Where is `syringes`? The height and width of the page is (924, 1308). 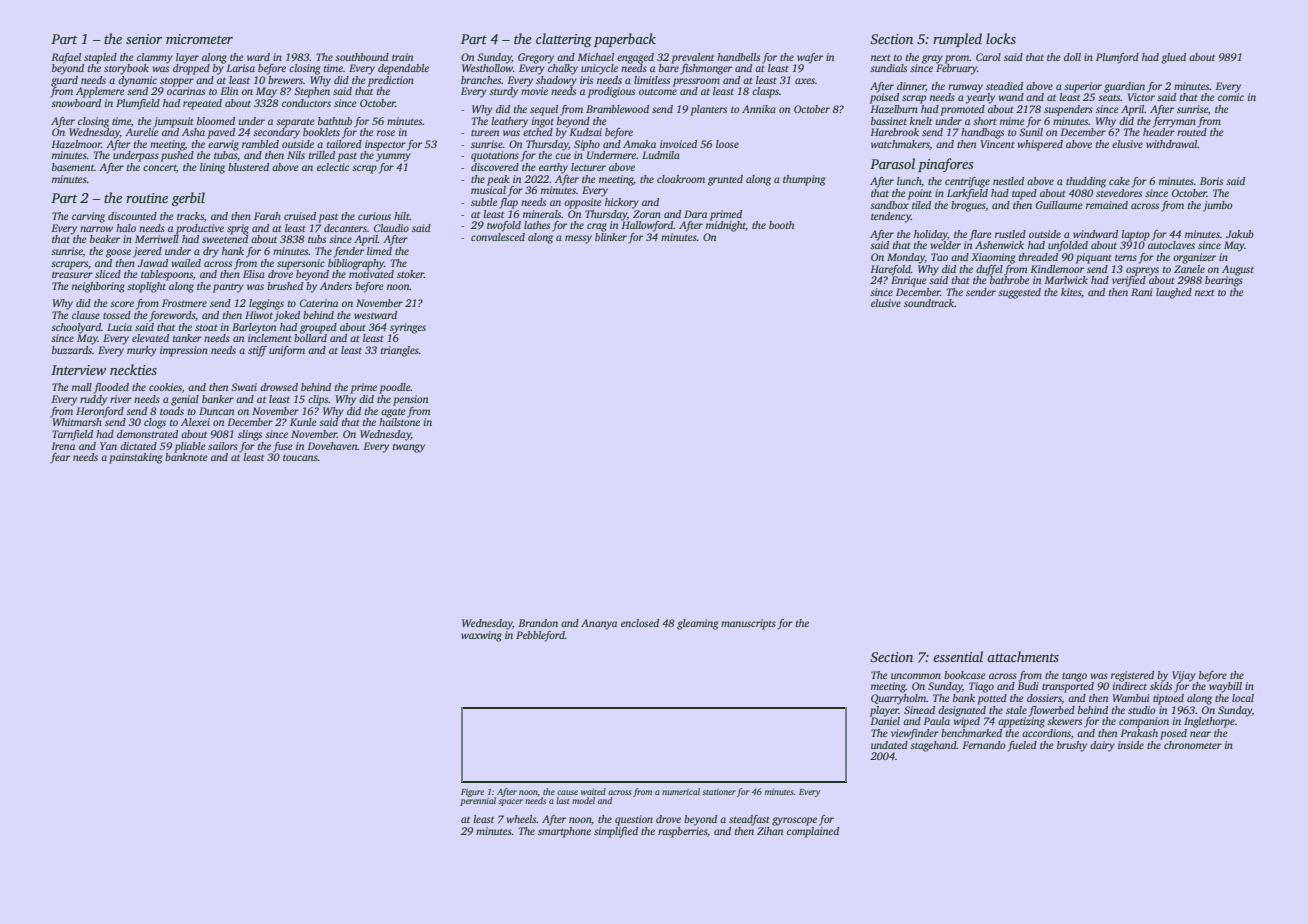
syringes is located at coordinates (408, 328).
